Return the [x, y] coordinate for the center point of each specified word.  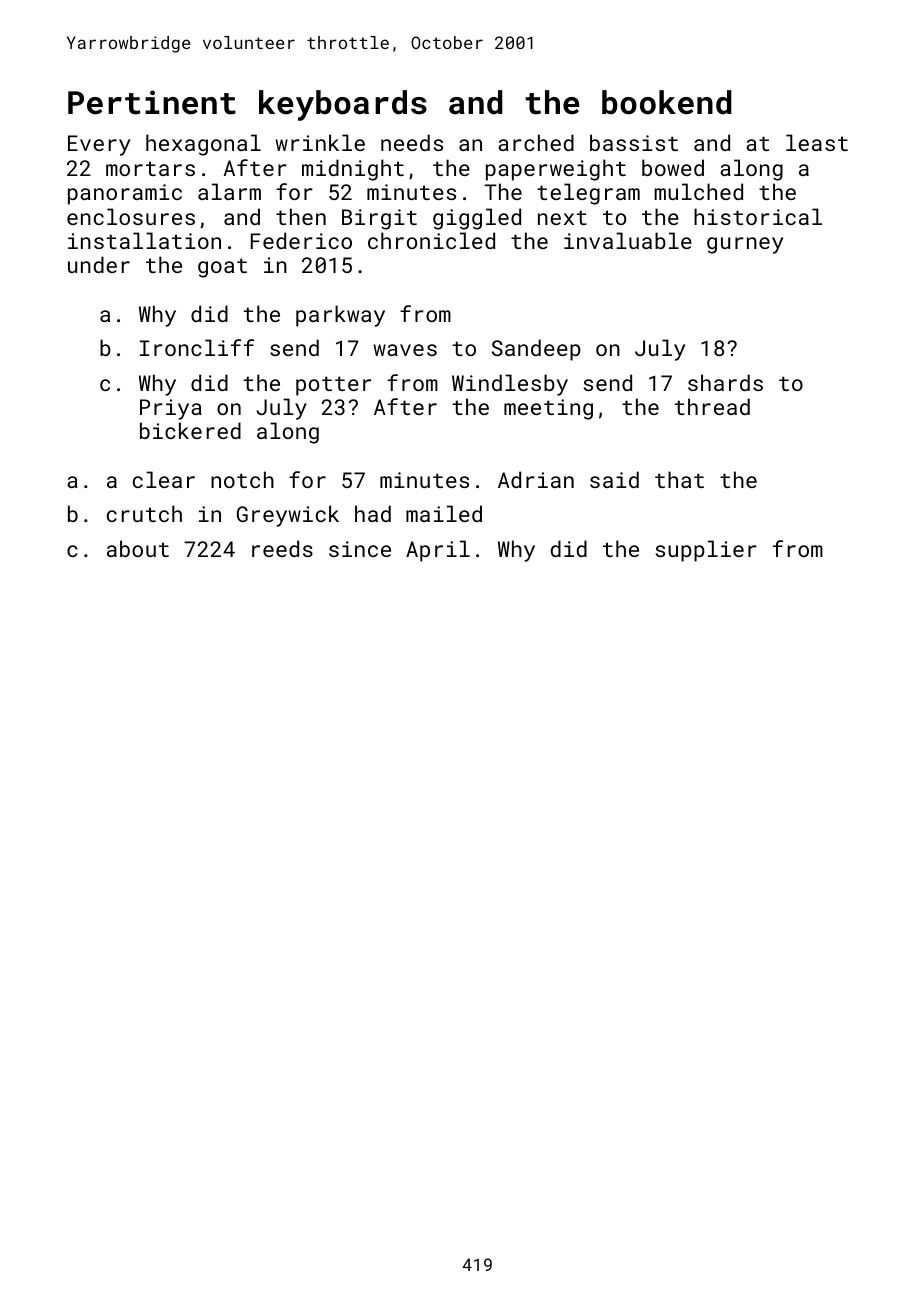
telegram [588, 194]
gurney [745, 245]
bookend [667, 102]
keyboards [343, 105]
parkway [340, 316]
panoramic [125, 194]
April [438, 551]
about [138, 548]
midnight [353, 170]
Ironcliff [197, 347]
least [817, 142]
